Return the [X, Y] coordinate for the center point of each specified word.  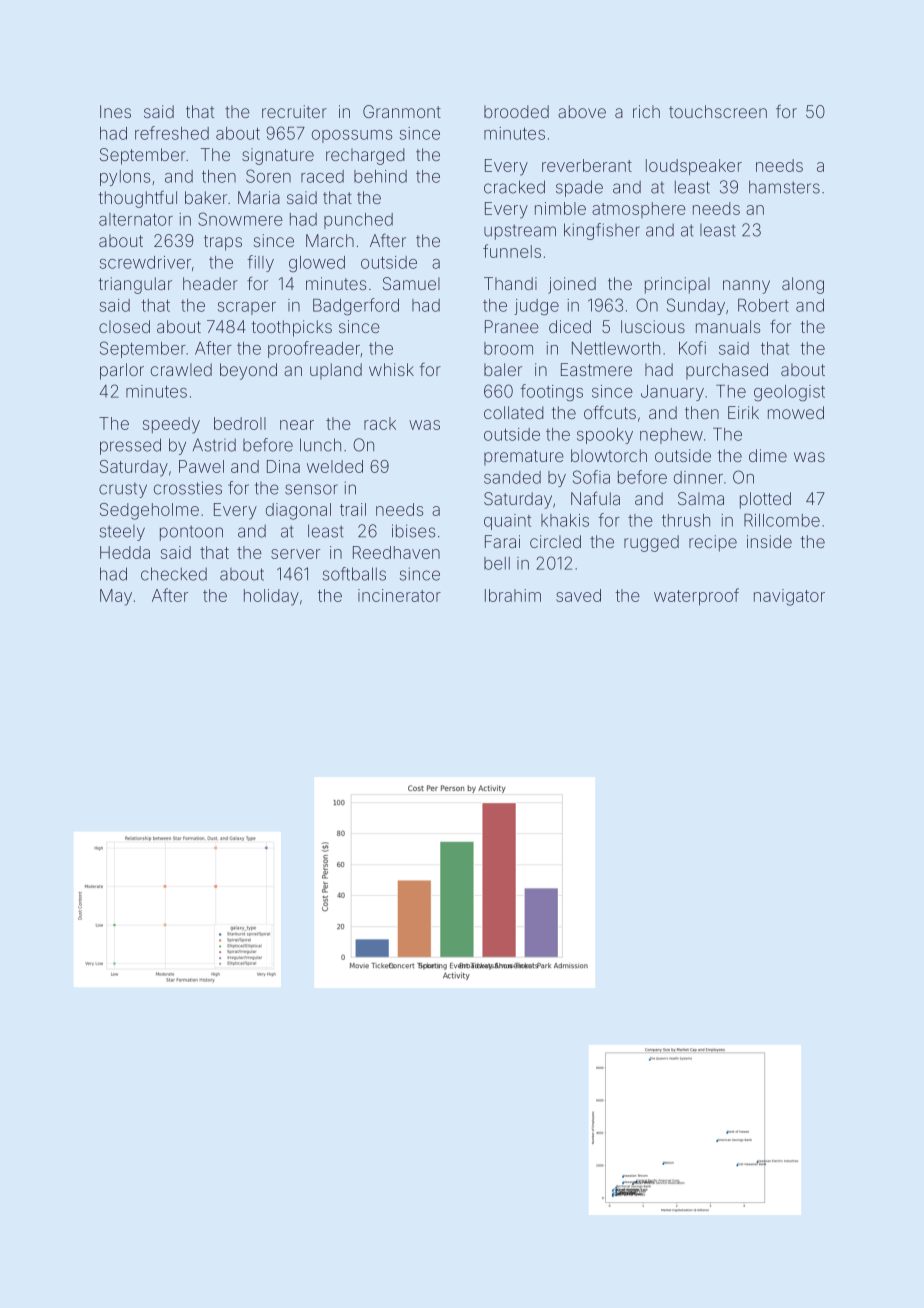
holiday [271, 597]
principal [677, 285]
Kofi [692, 348]
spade [579, 188]
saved [578, 595]
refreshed [172, 133]
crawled [181, 369]
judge [536, 307]
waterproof [696, 596]
